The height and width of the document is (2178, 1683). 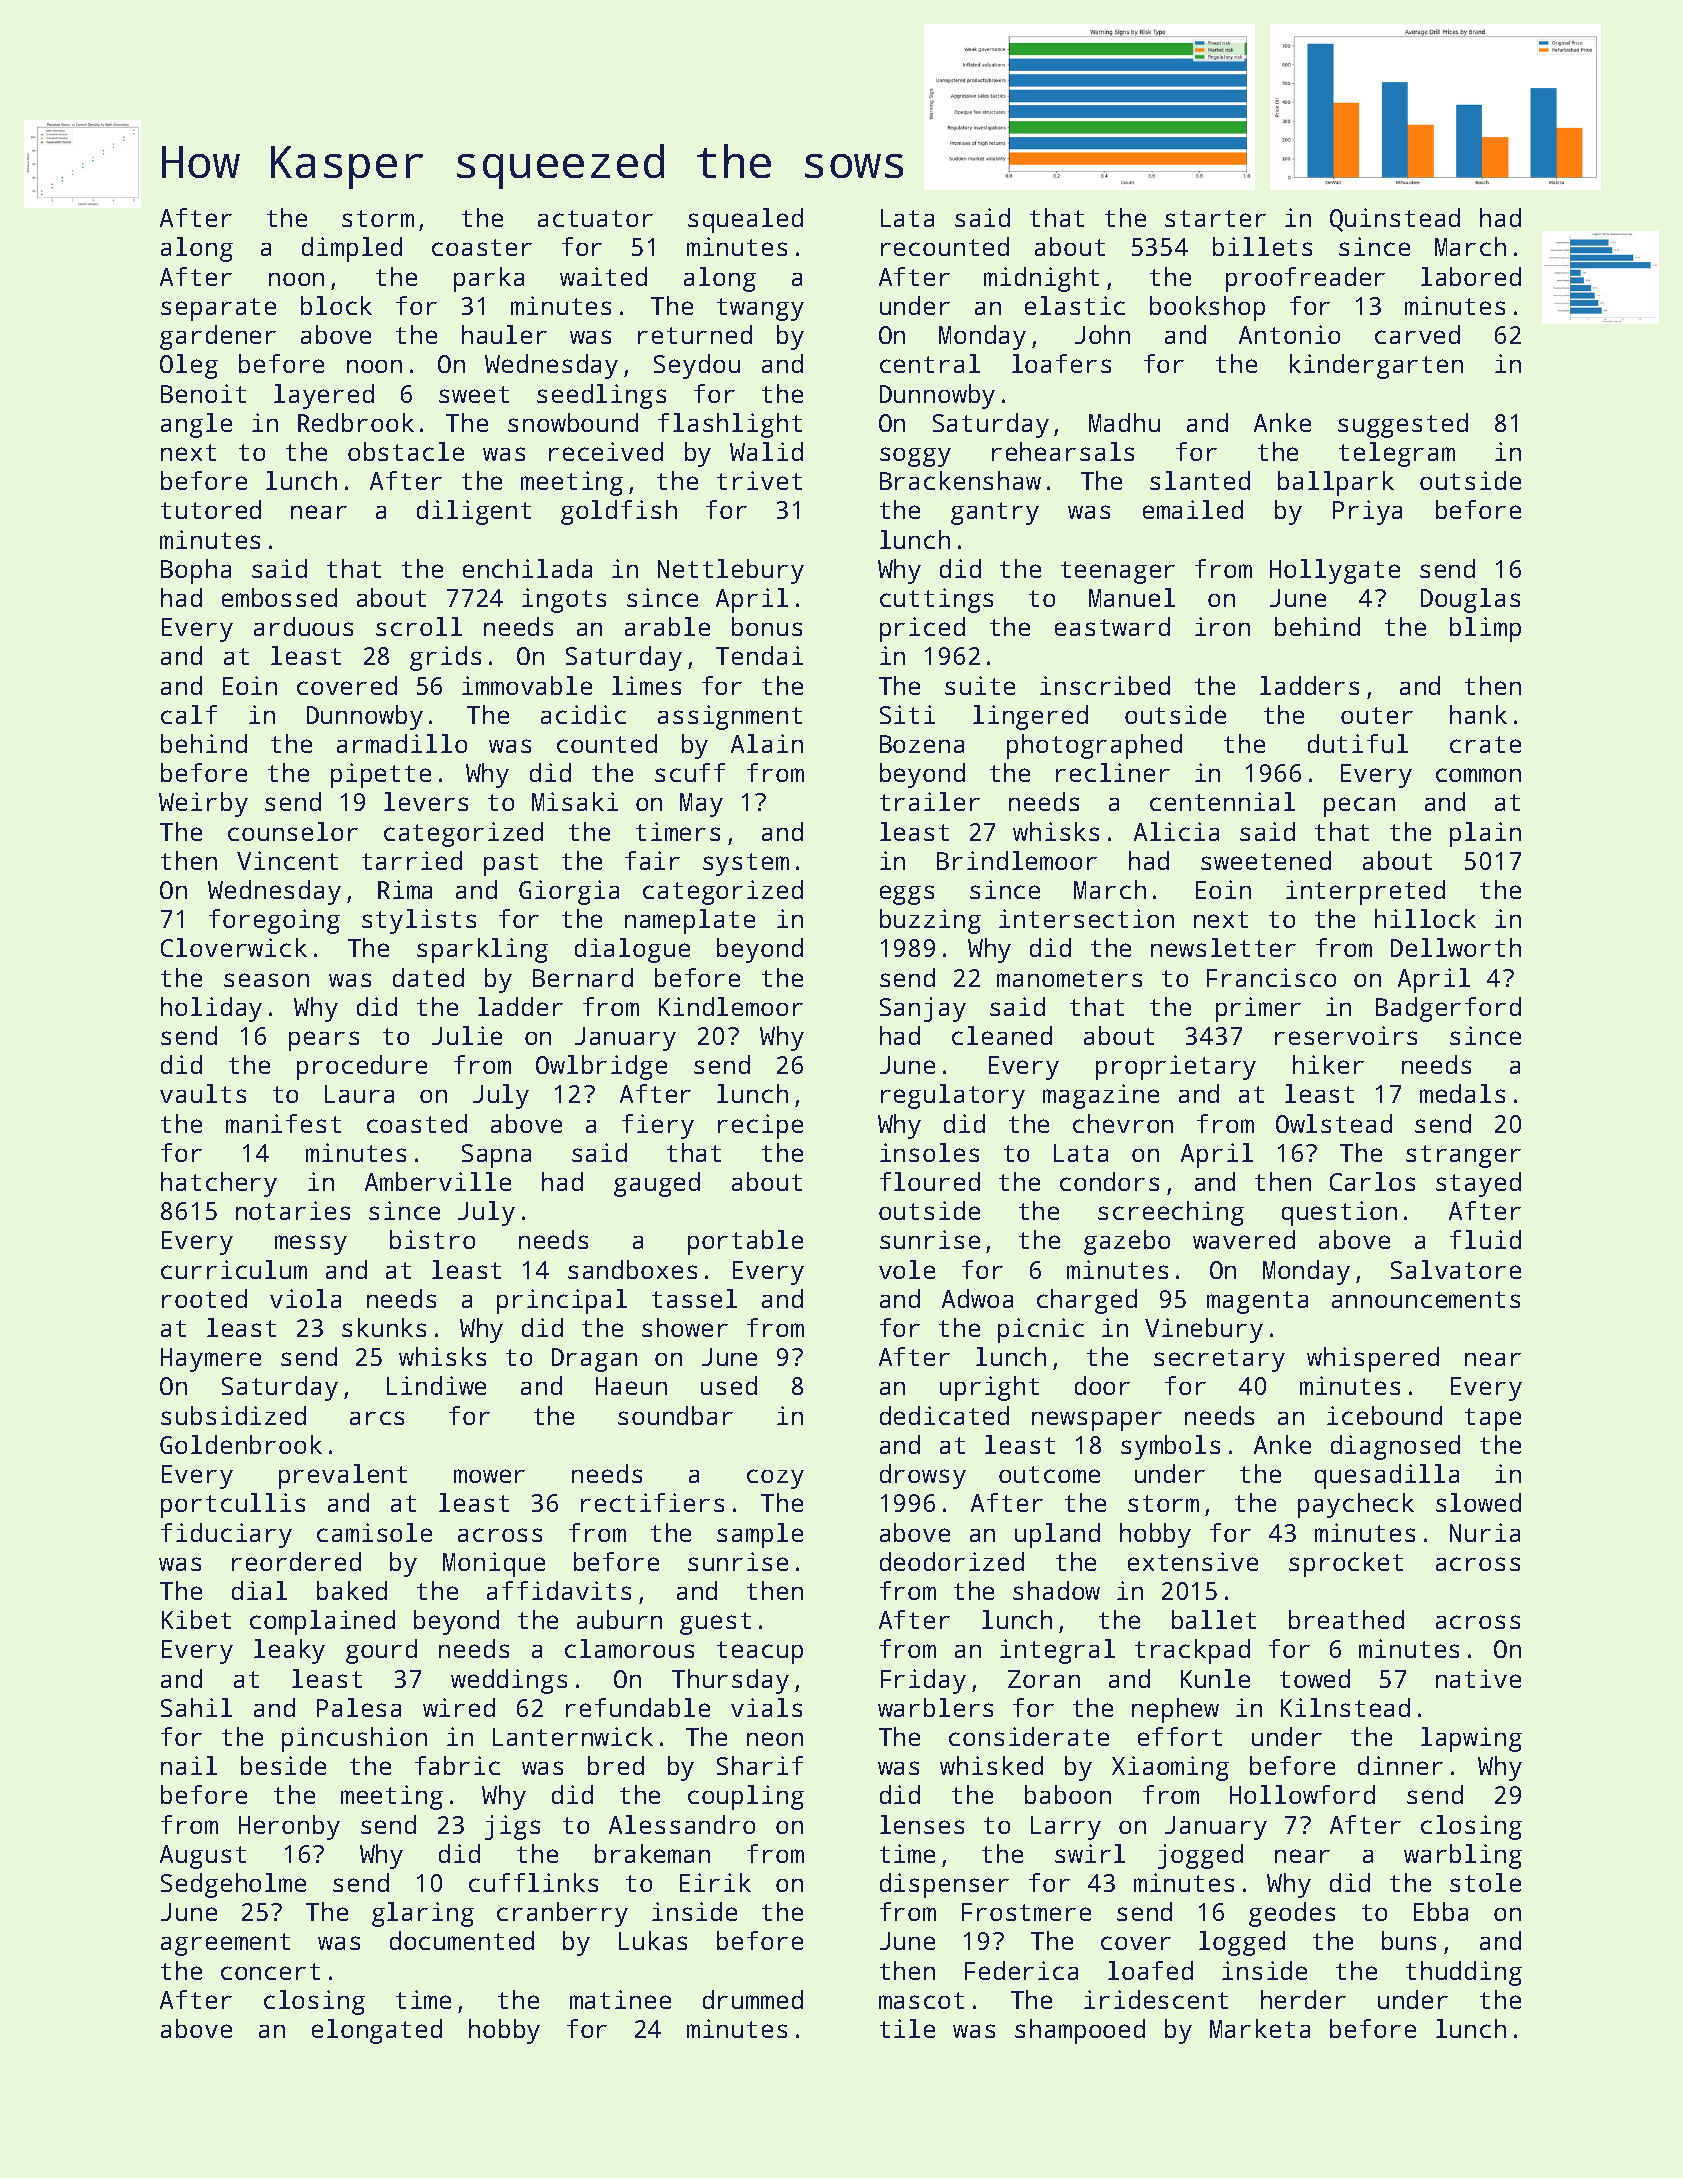 I want to click on subsidized, so click(x=233, y=1415).
